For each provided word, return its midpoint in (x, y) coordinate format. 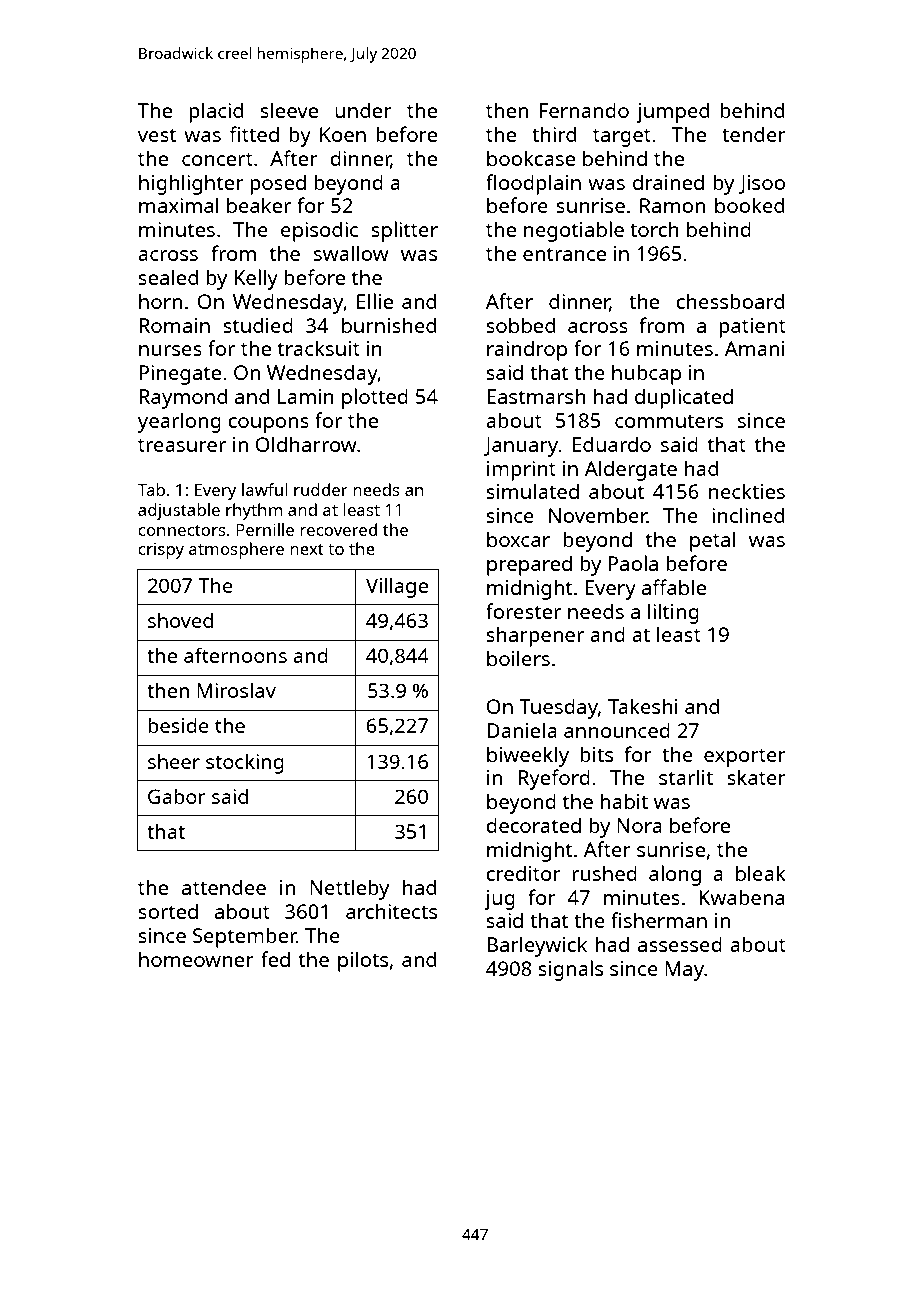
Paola (633, 563)
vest (157, 135)
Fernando (584, 110)
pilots (363, 961)
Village (397, 587)
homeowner (196, 959)
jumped (672, 113)
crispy (161, 550)
